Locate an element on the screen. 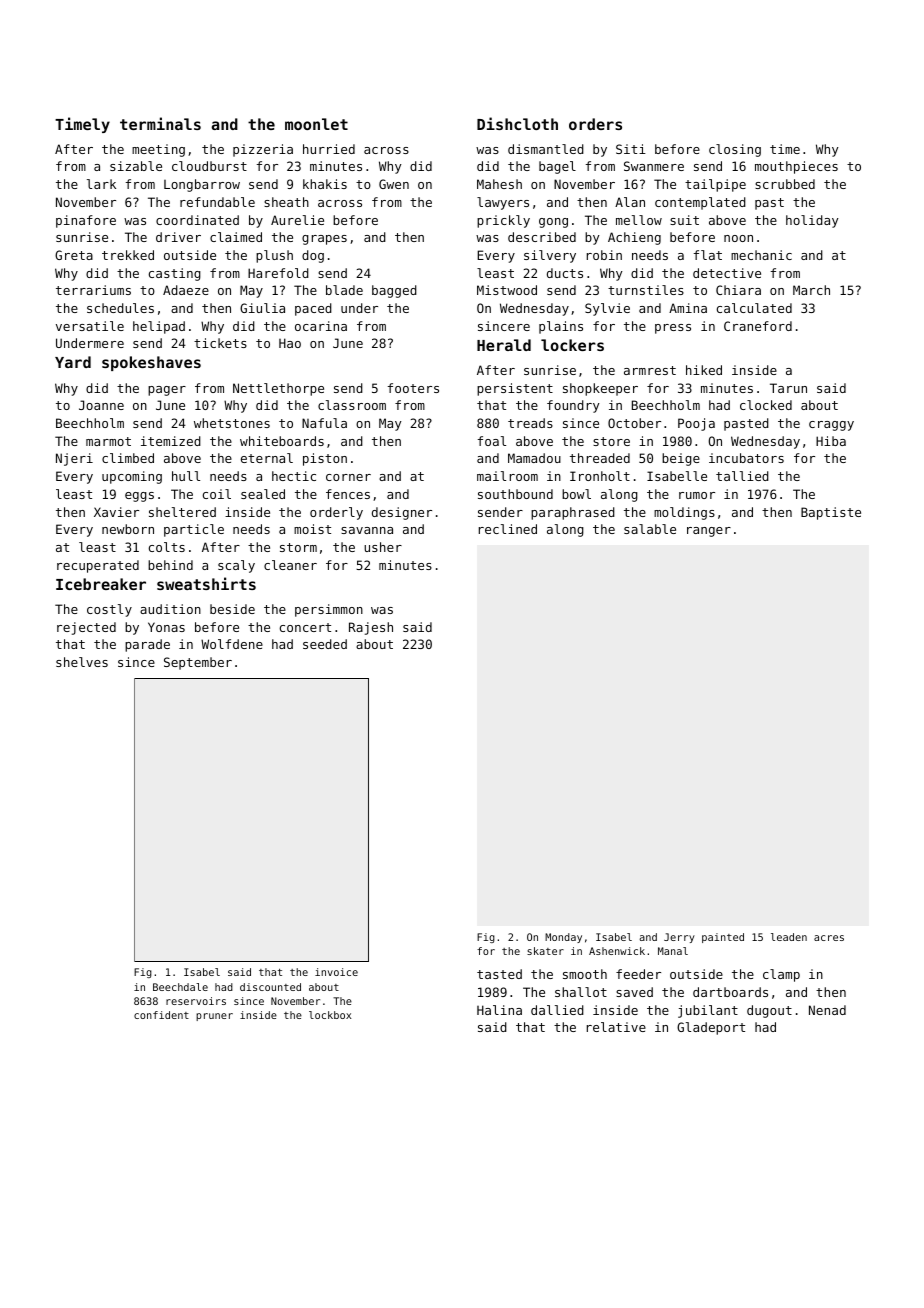 The height and width of the screenshot is (1308, 924). Dishcloth is located at coordinates (517, 123).
